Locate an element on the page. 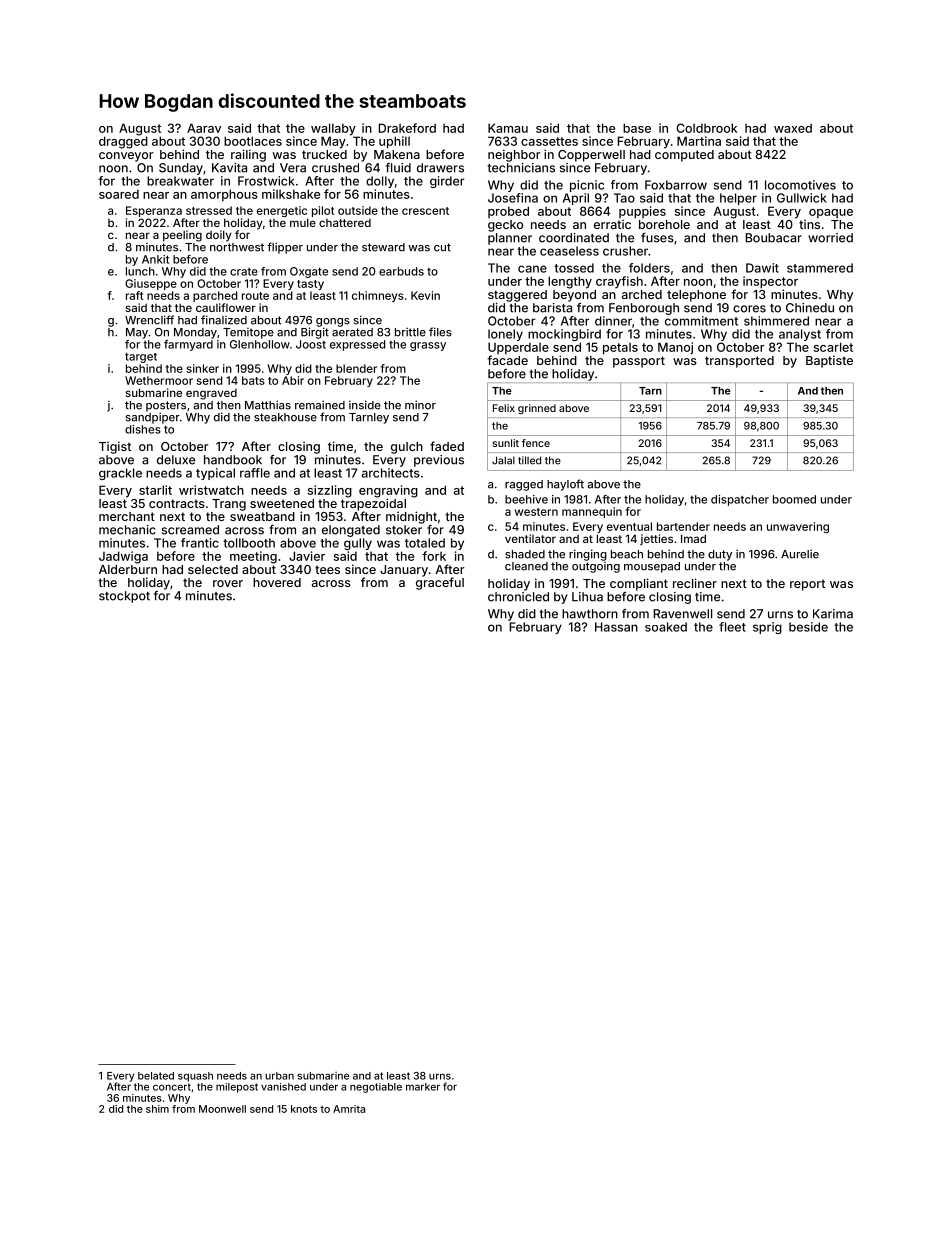  Josefina is located at coordinates (513, 198).
